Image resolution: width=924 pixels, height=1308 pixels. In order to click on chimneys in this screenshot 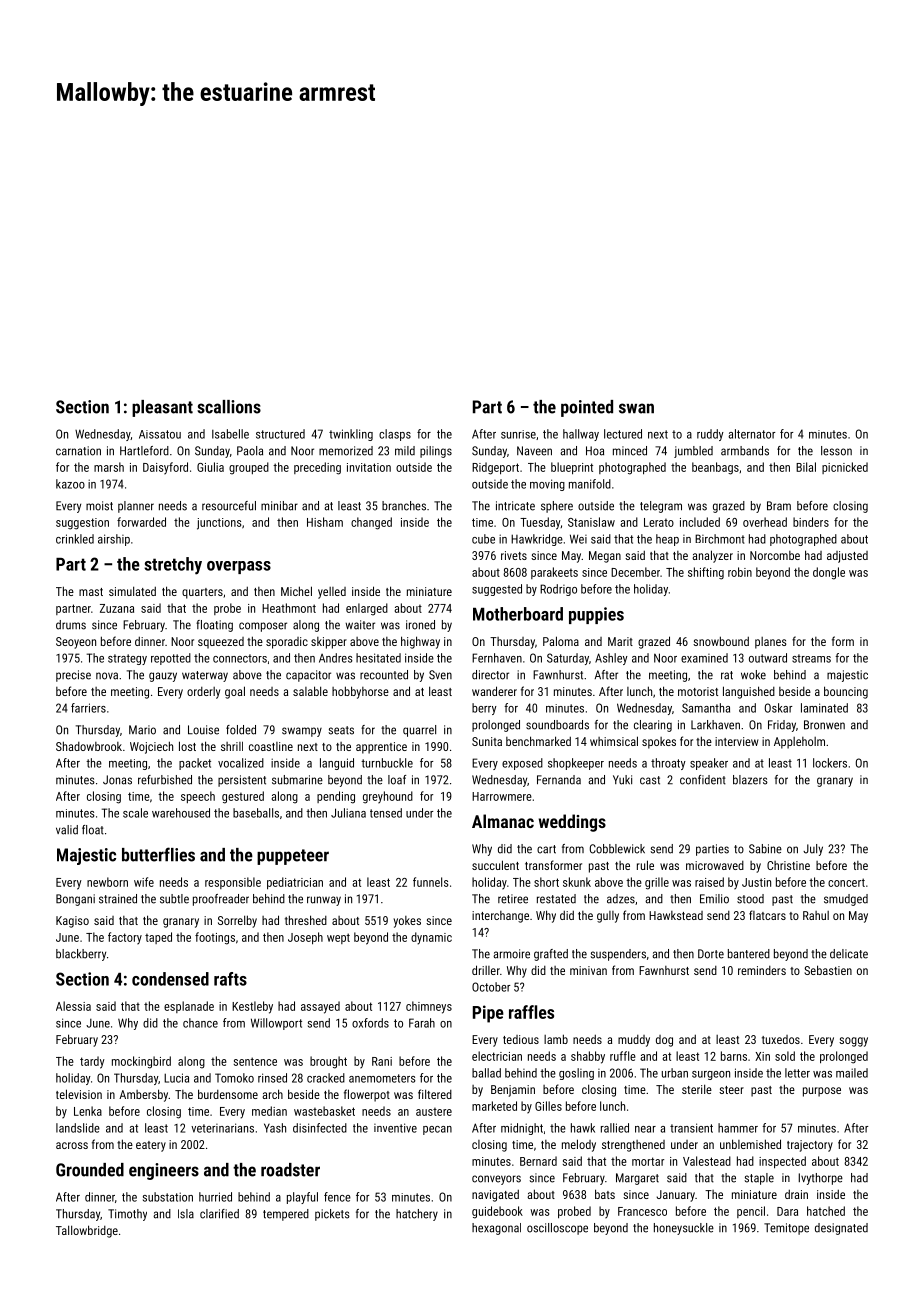, I will do `click(429, 1007)`.
